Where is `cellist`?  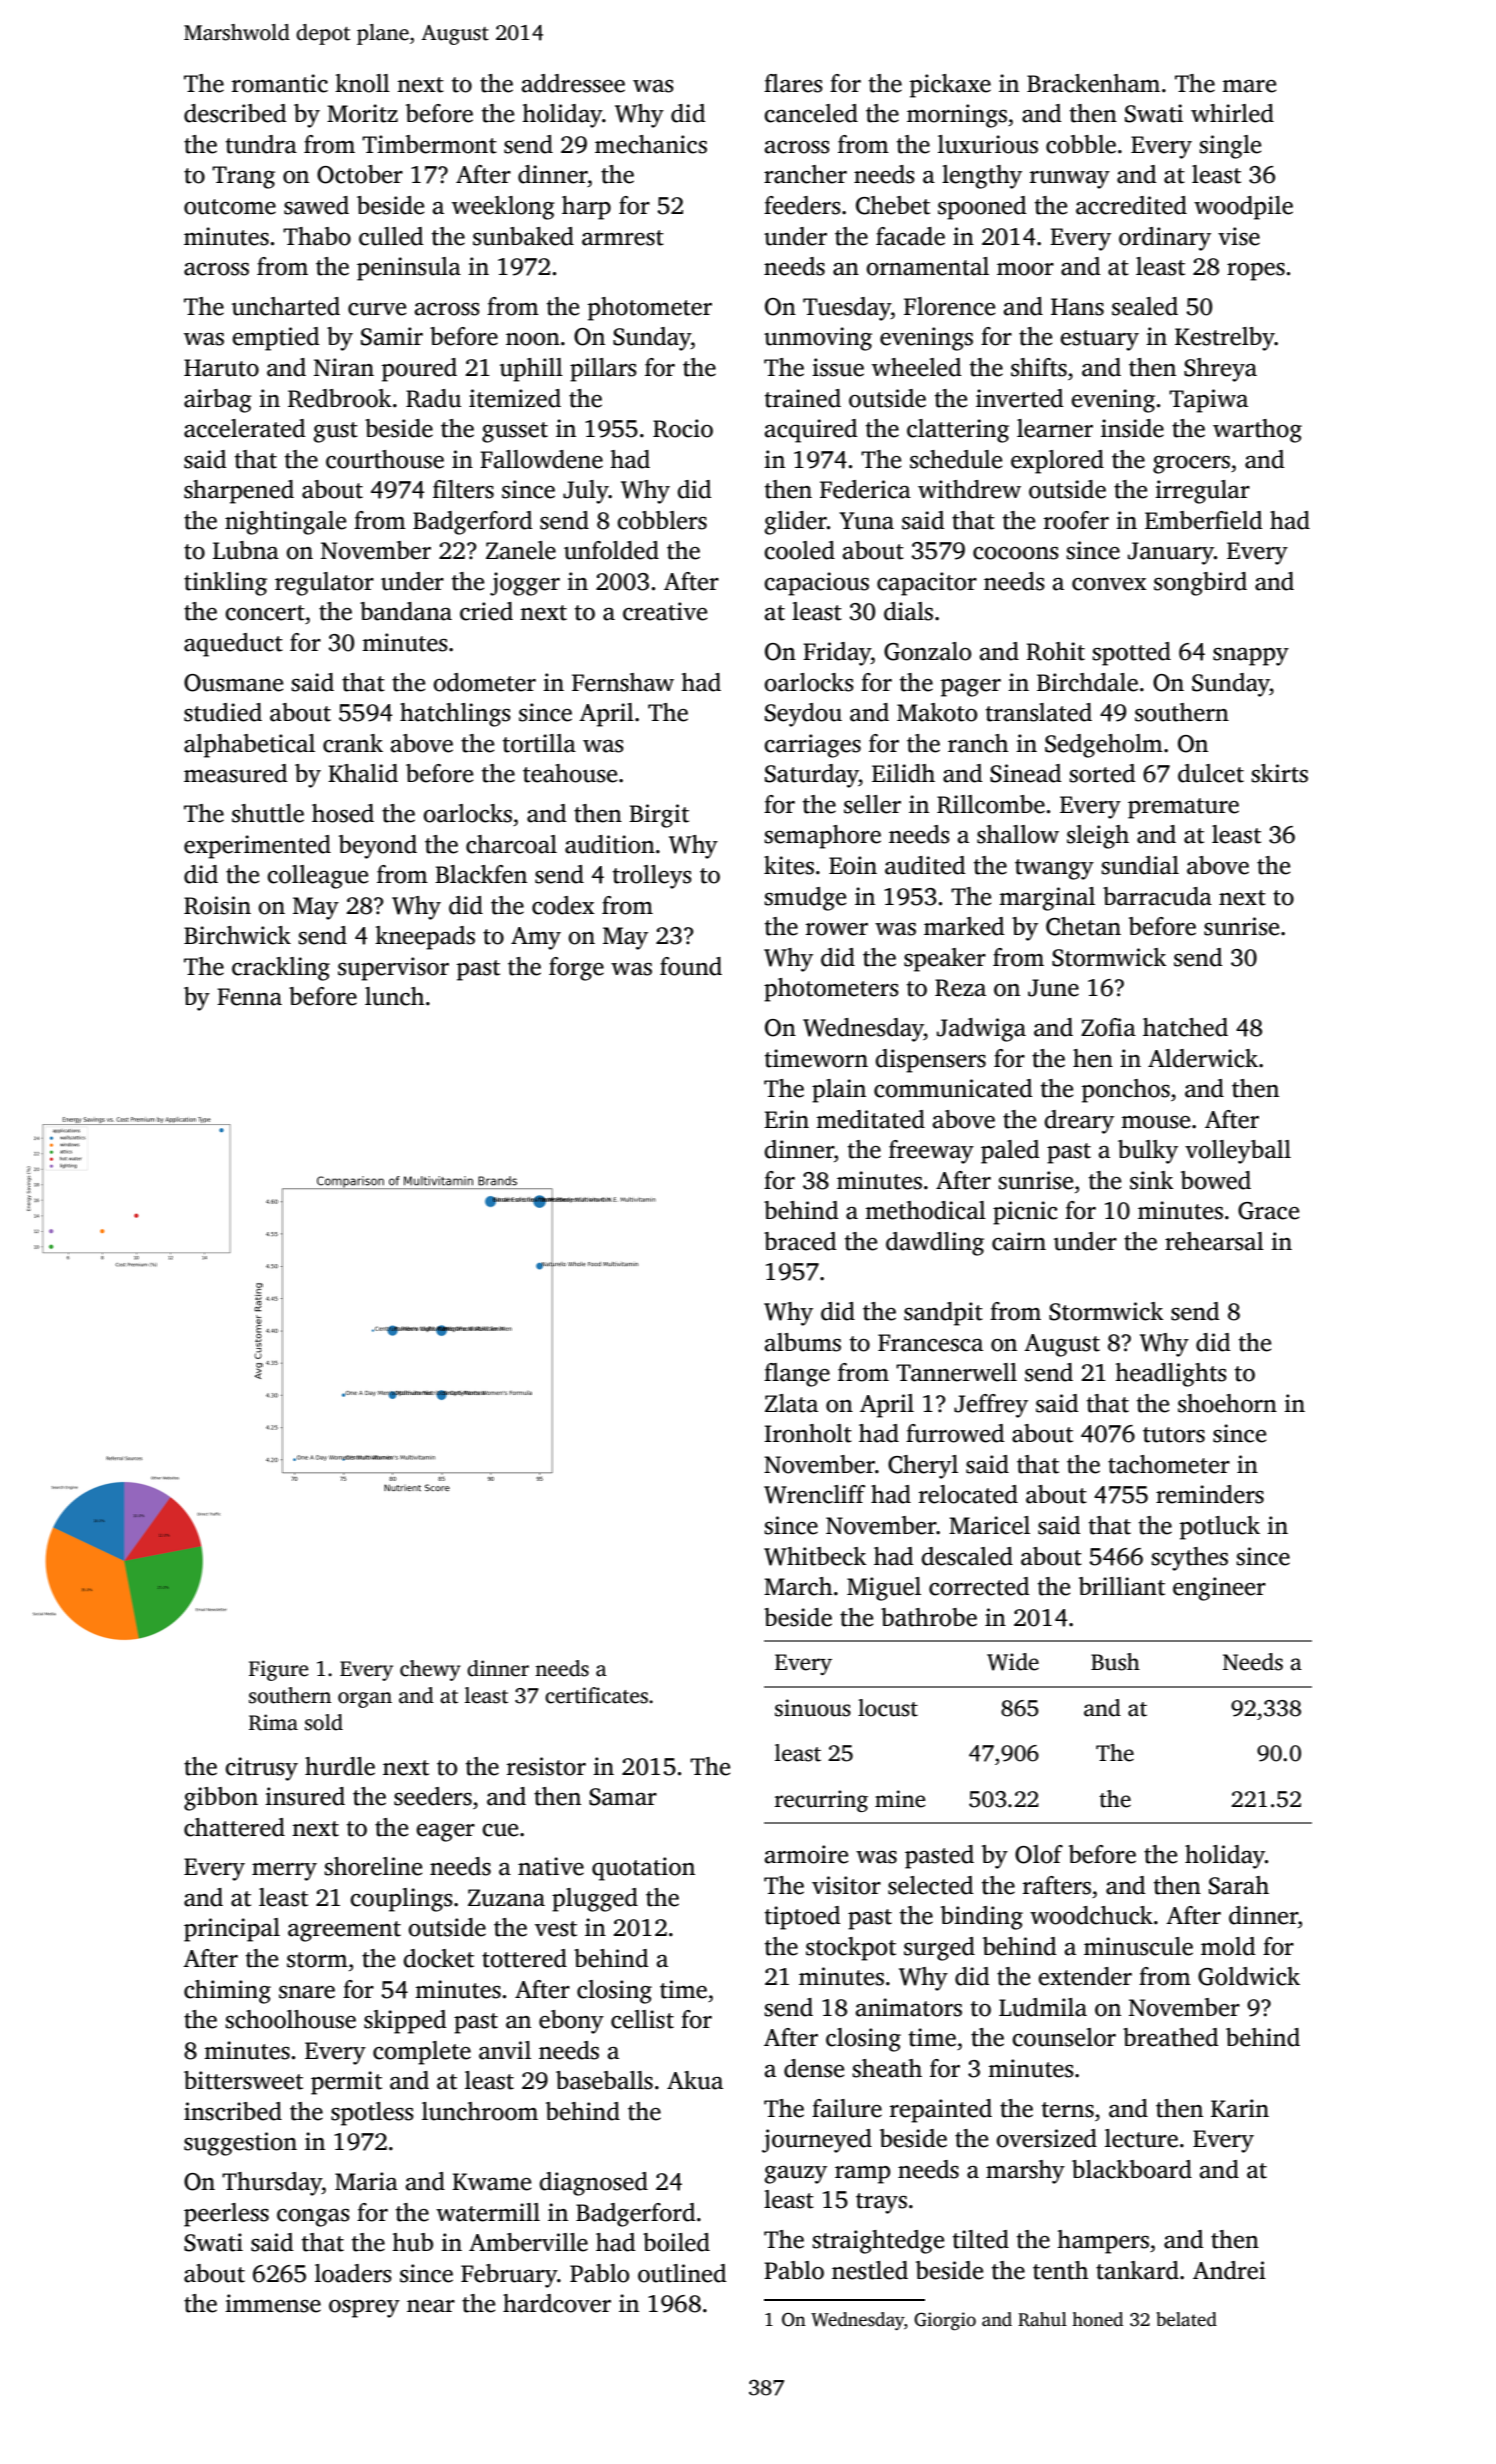 cellist is located at coordinates (642, 2019).
